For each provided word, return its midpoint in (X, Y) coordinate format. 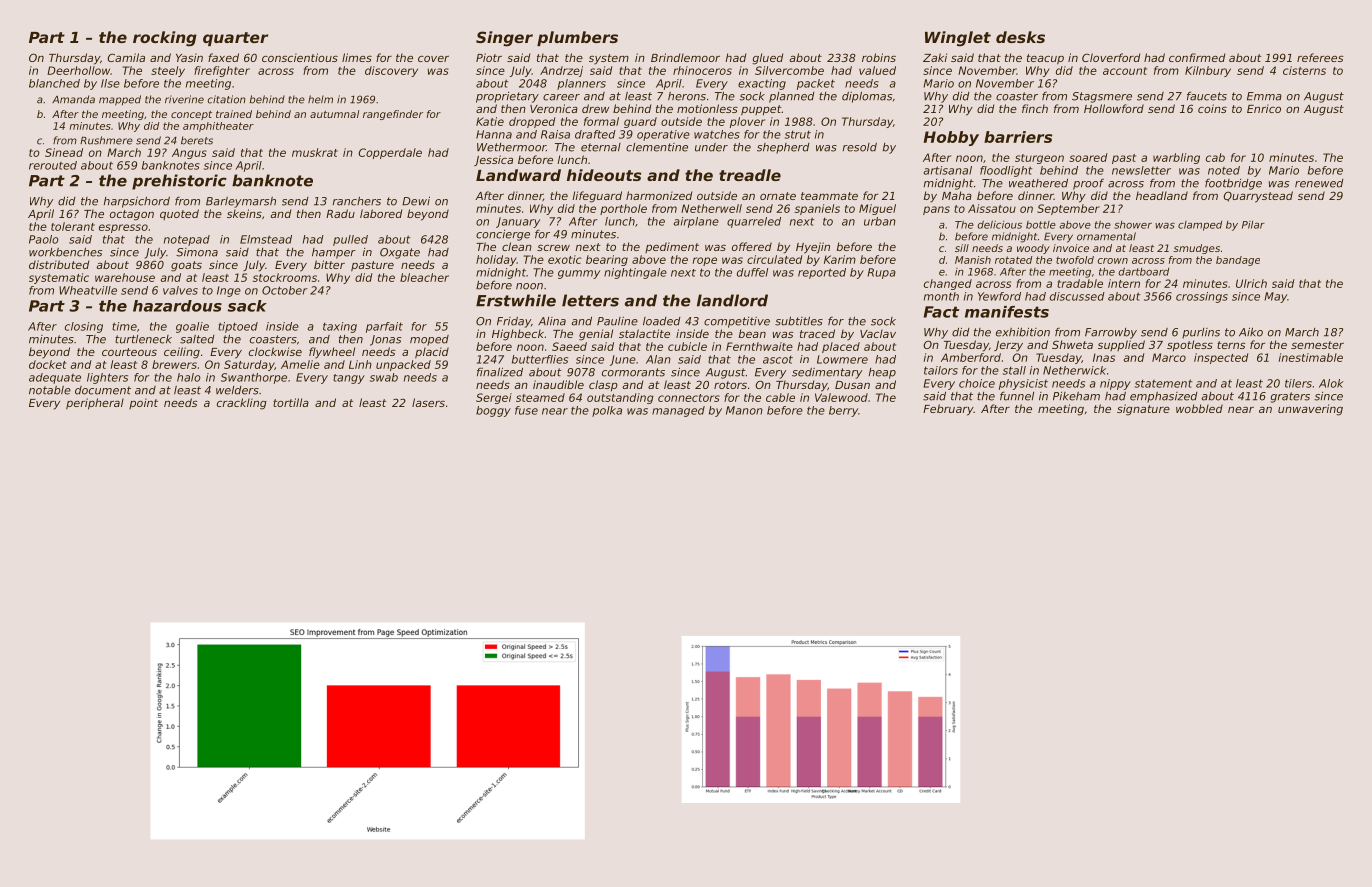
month (941, 296)
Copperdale (390, 153)
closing (84, 327)
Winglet (958, 39)
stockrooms (285, 277)
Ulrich (1251, 283)
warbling (1176, 158)
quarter (235, 39)
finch (1035, 108)
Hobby (951, 138)
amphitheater (218, 127)
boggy (493, 411)
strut (798, 134)
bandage (1238, 261)
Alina (552, 321)
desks (1020, 37)
